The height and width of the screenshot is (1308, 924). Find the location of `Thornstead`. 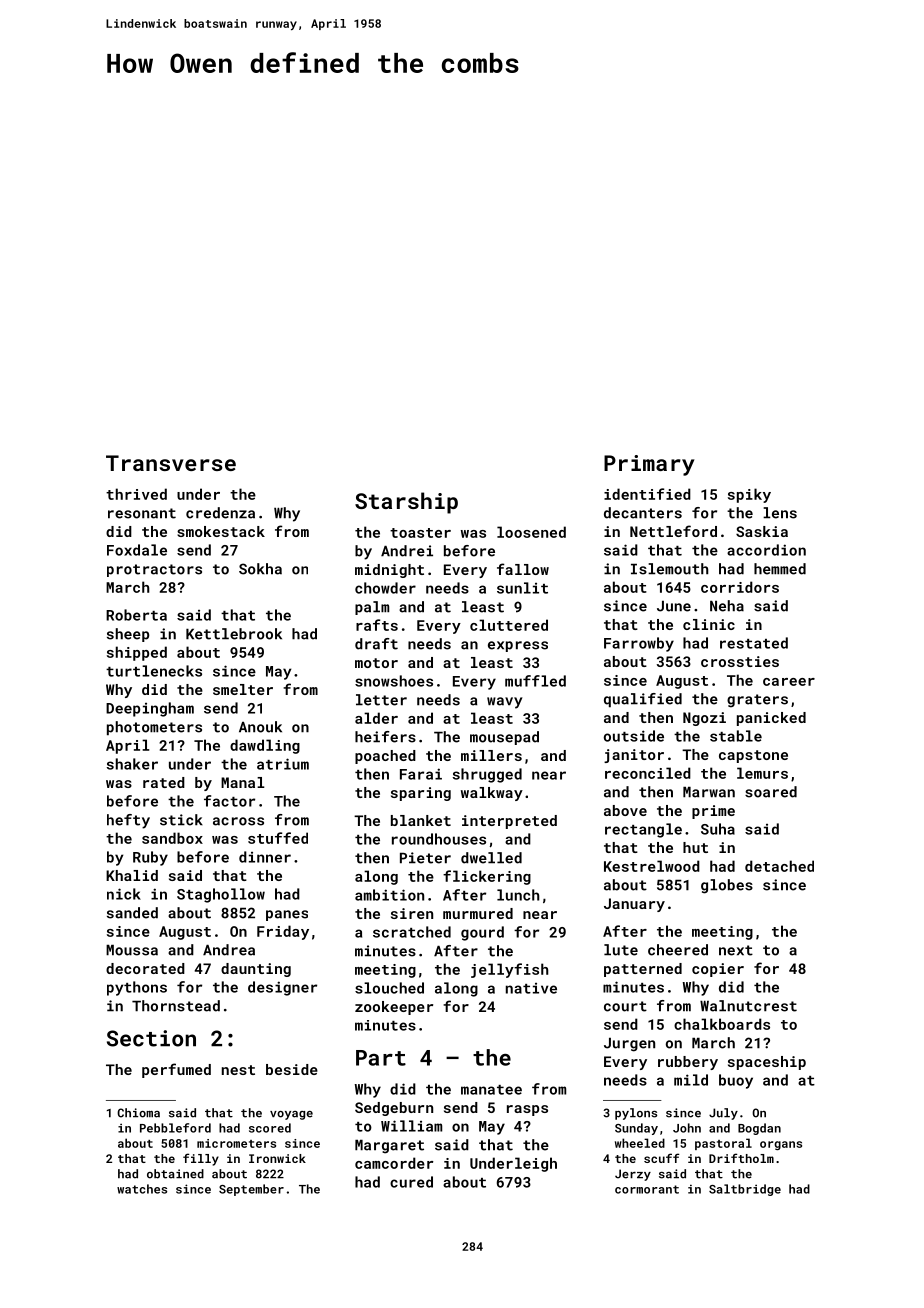

Thornstead is located at coordinates (176, 1006).
